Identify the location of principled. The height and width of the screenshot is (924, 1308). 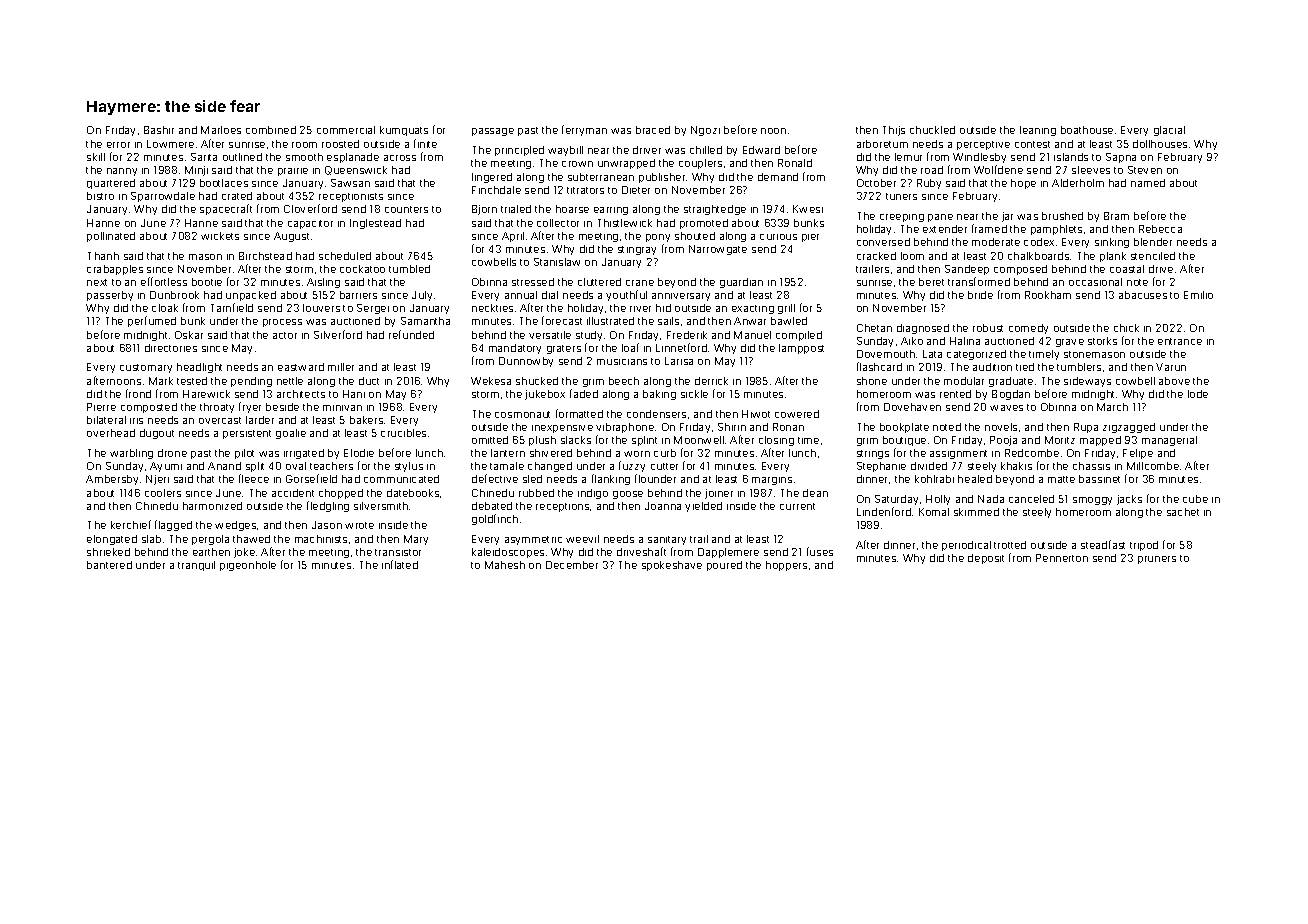
(519, 151).
